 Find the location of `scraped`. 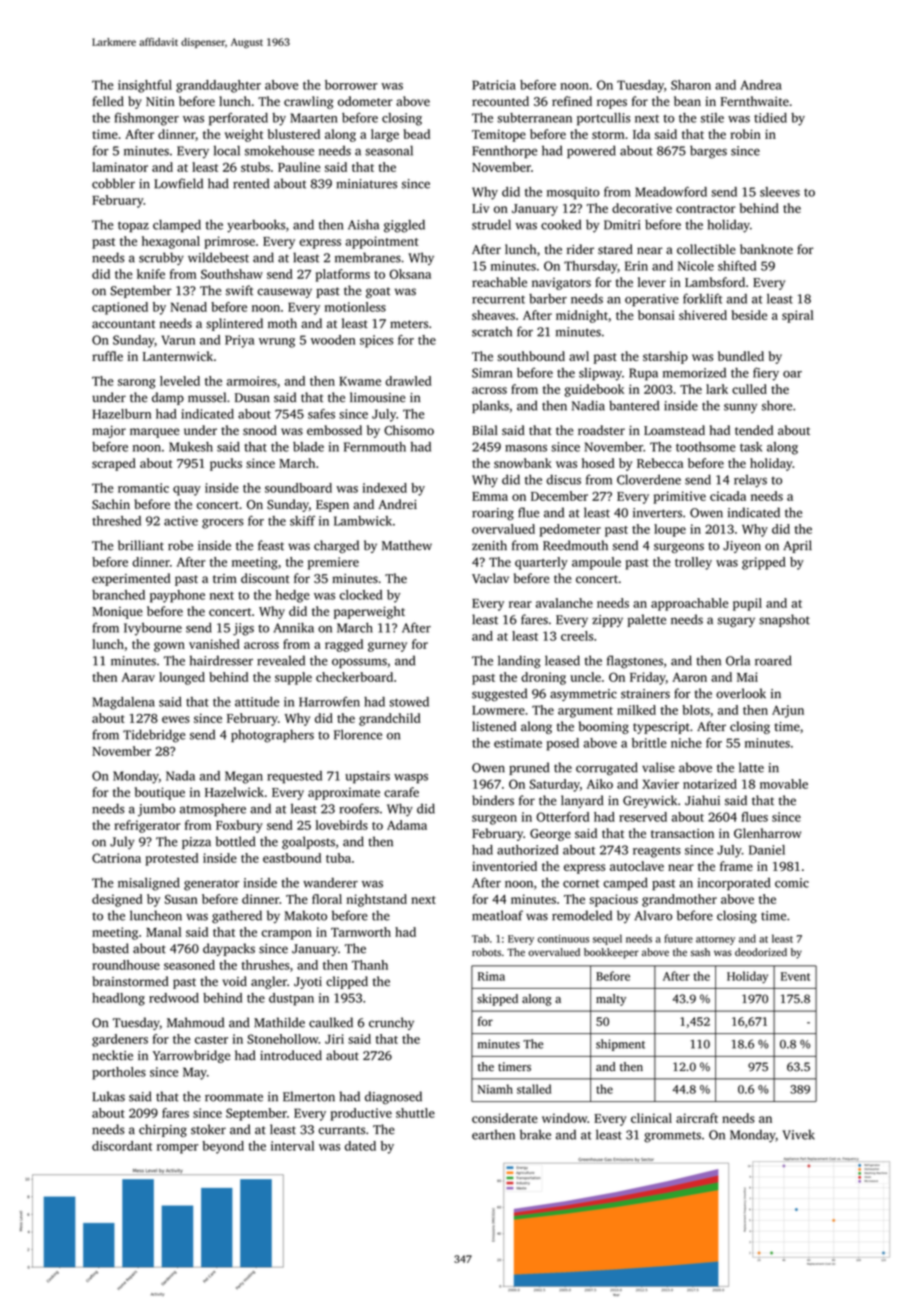

scraped is located at coordinates (114, 464).
